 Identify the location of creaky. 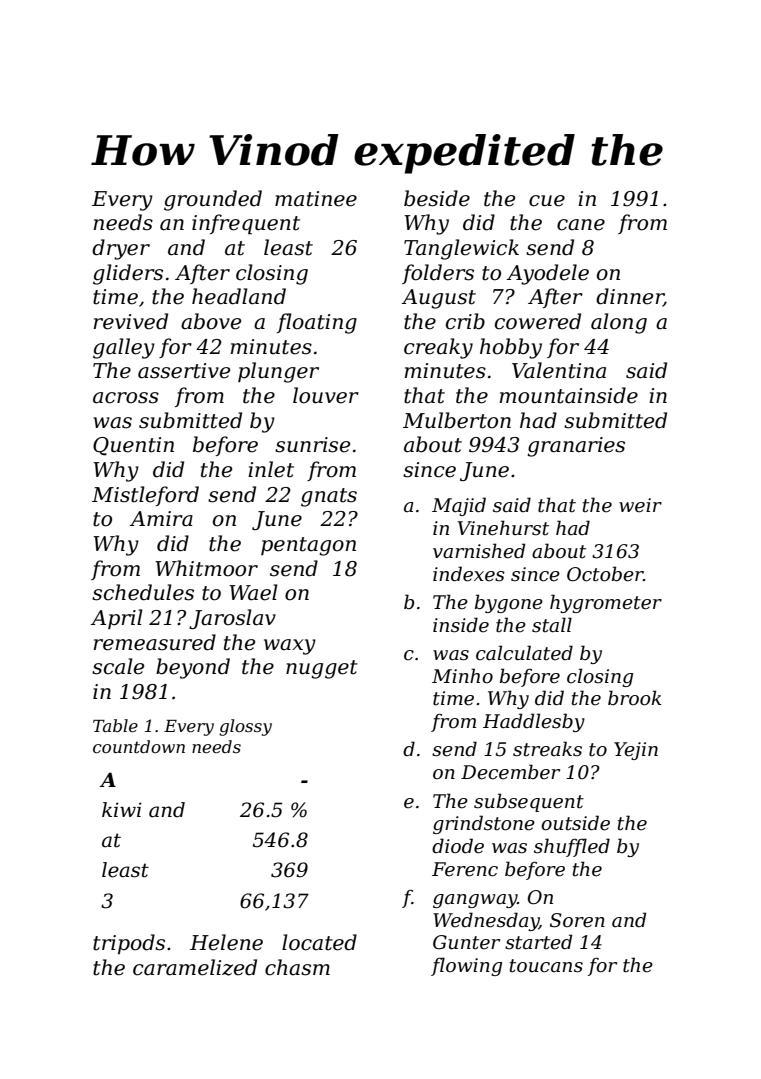
(438, 348).
